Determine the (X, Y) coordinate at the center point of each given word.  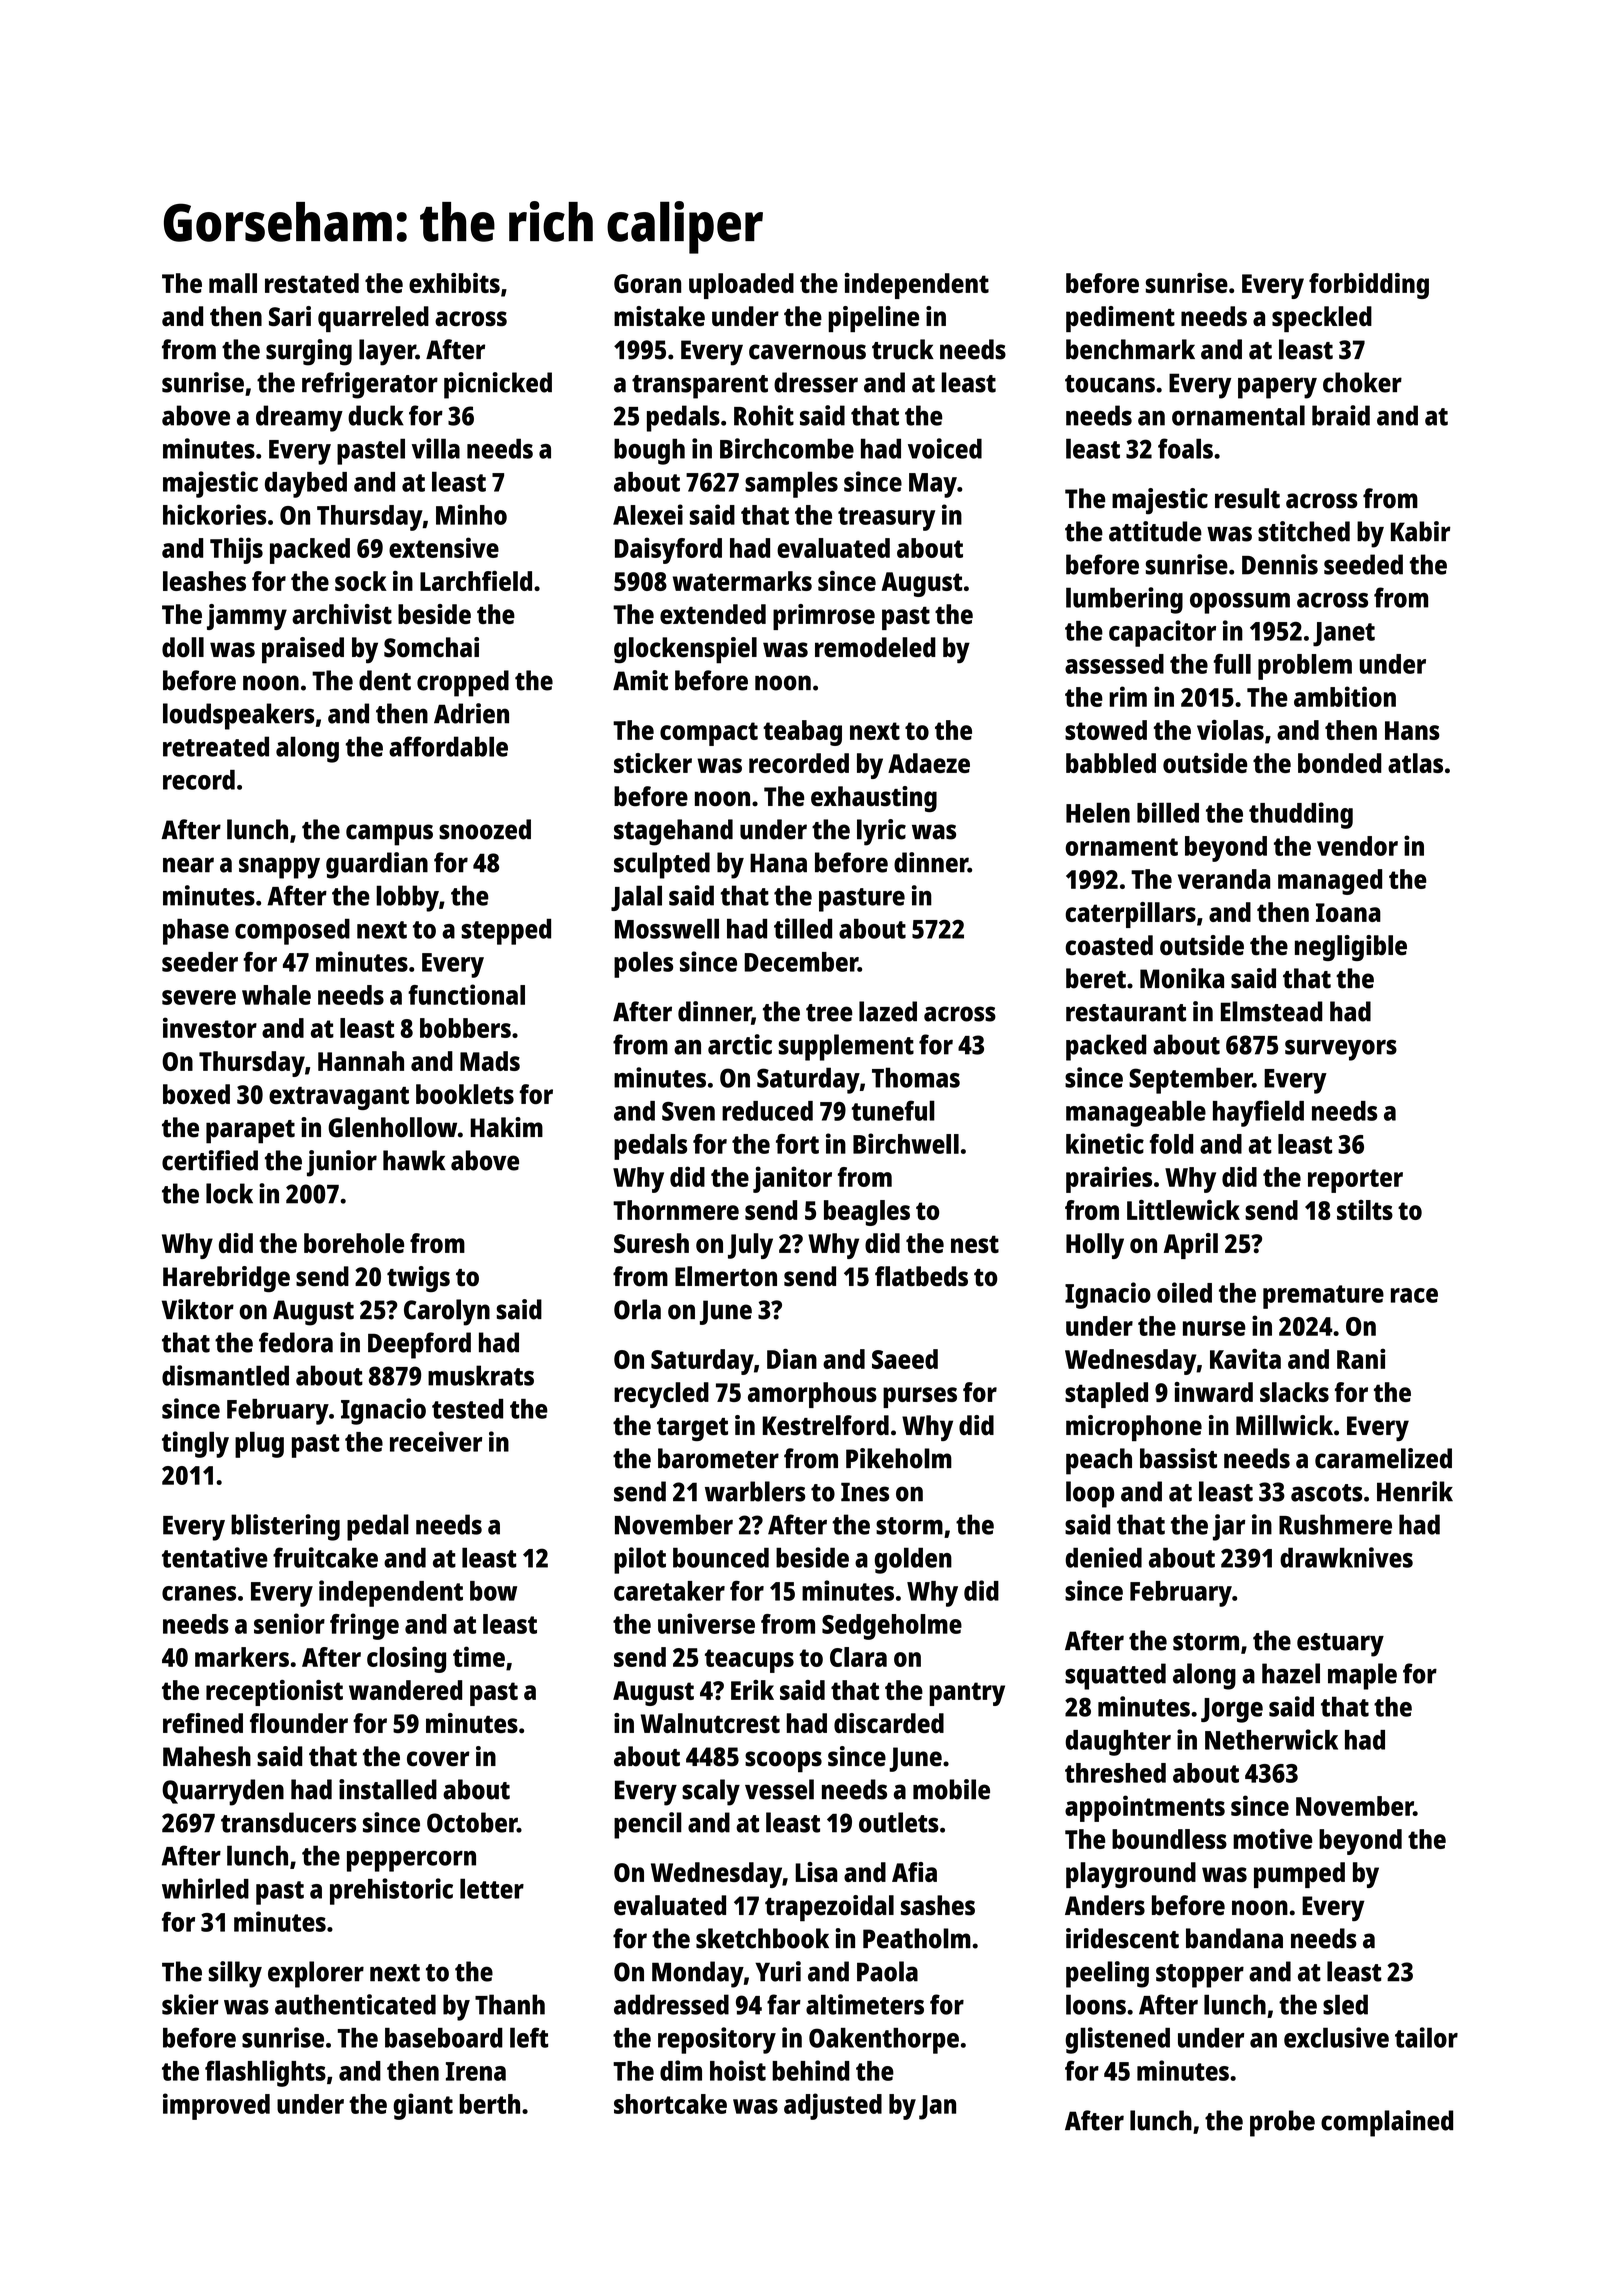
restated (312, 283)
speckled (1322, 319)
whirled (205, 1888)
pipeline (873, 319)
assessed (1114, 664)
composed (292, 932)
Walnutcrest (710, 1723)
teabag (802, 733)
